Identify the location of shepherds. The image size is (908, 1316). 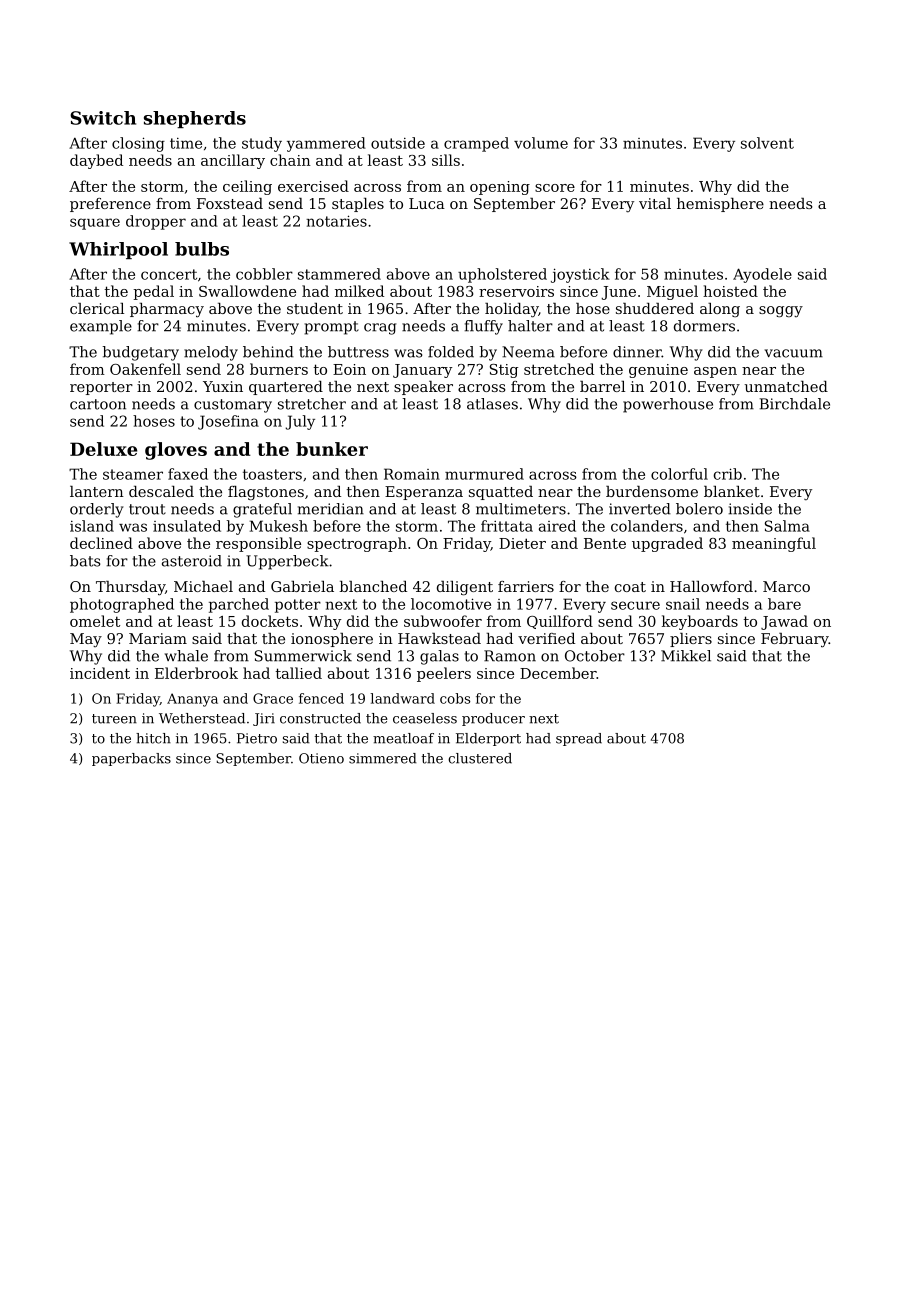
(195, 119).
